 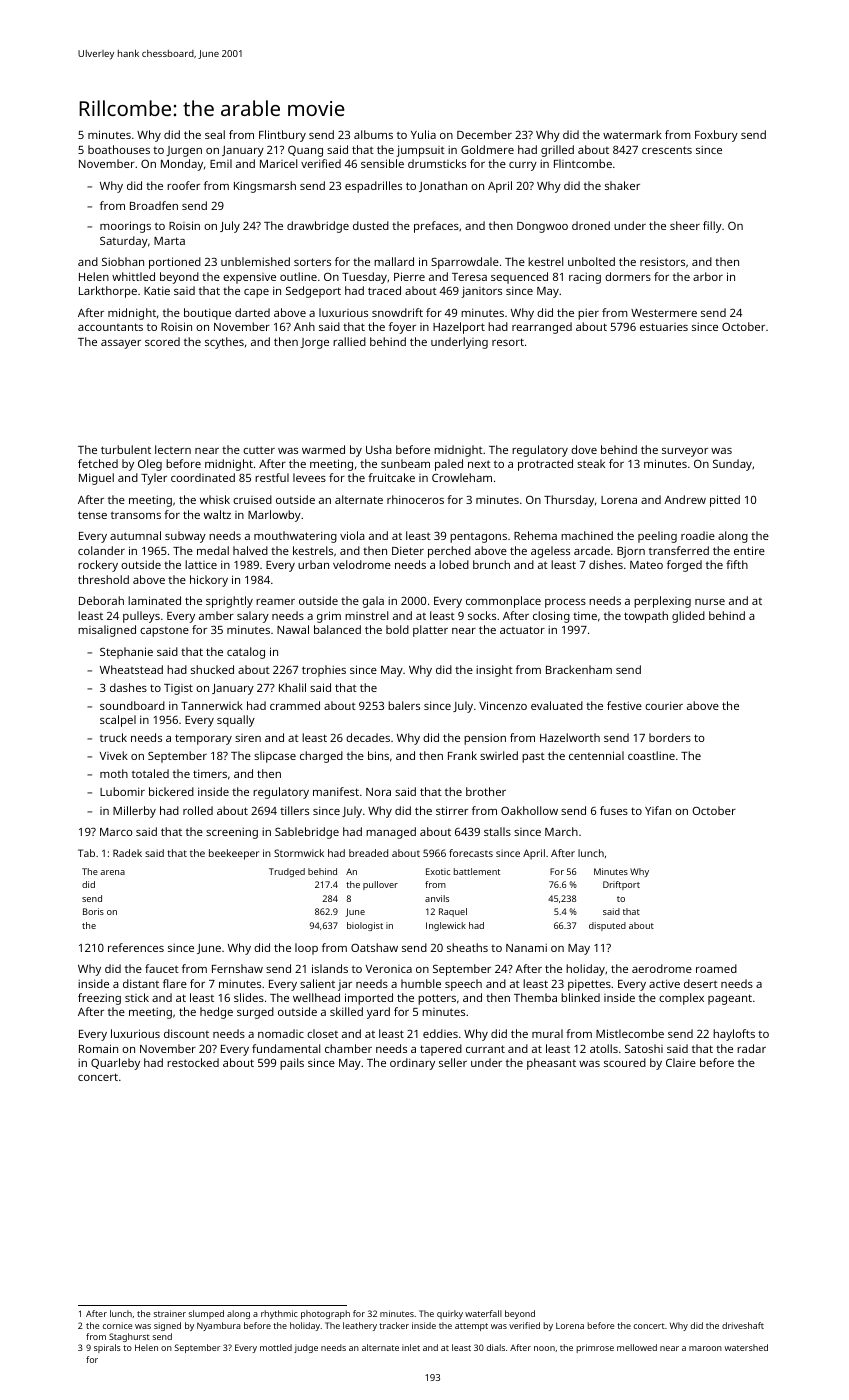 What do you see at coordinates (716, 136) in the screenshot?
I see `Foxbury` at bounding box center [716, 136].
